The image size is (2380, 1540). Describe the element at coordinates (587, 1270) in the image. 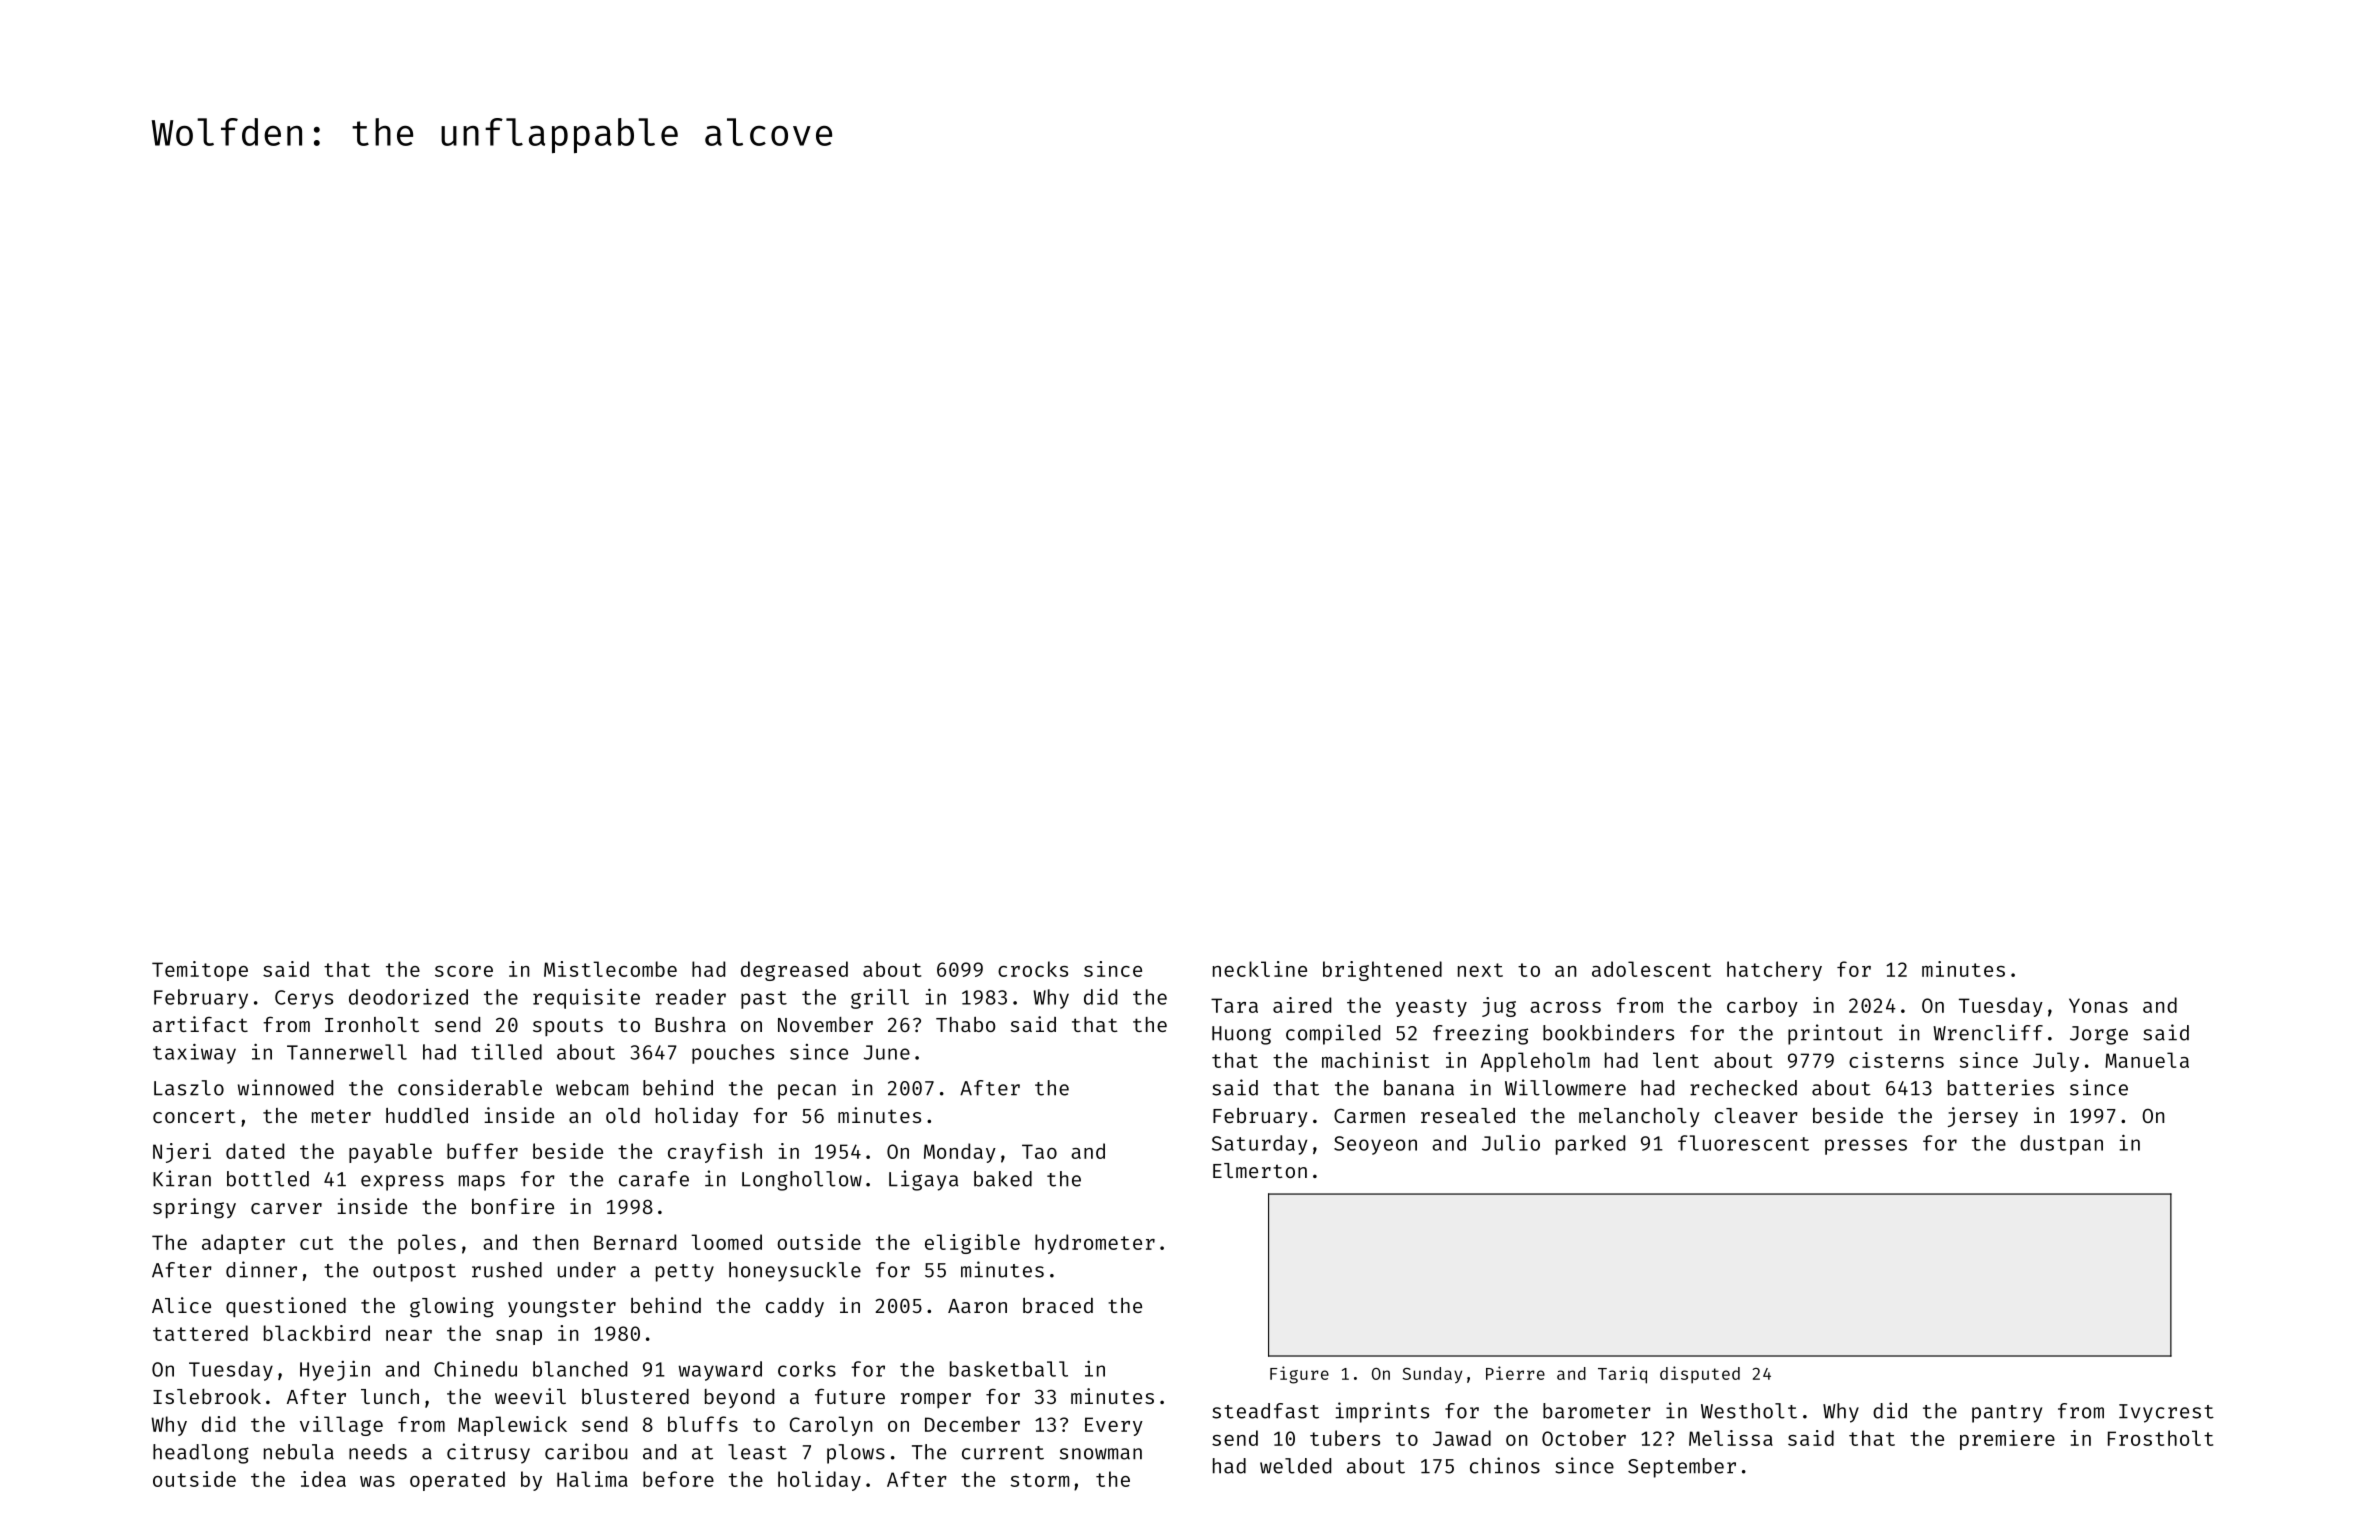

I see `under` at that location.
